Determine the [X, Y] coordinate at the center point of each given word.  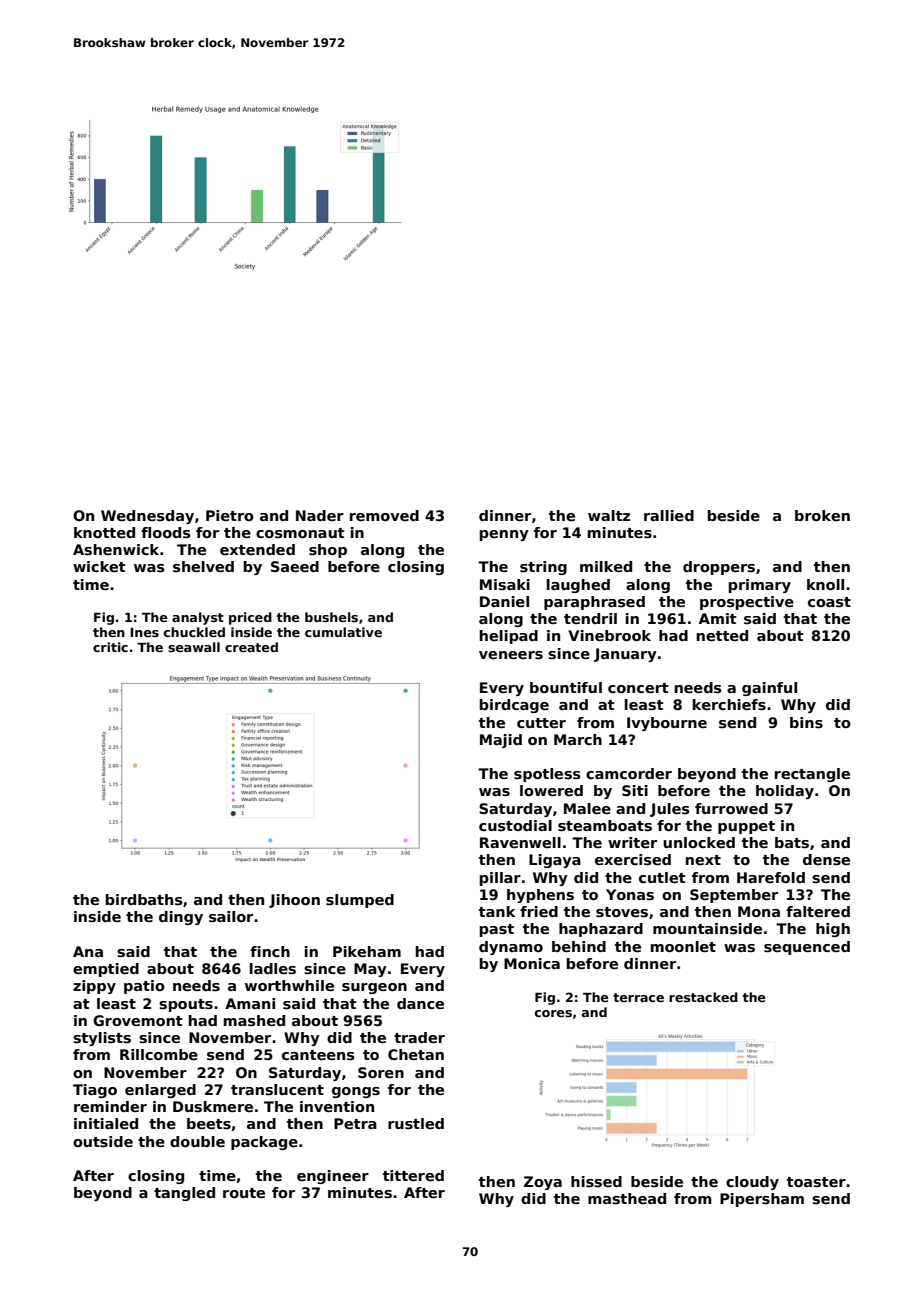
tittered [413, 1175]
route [244, 1193]
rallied [669, 515]
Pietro [230, 515]
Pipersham [762, 1200]
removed [384, 515]
